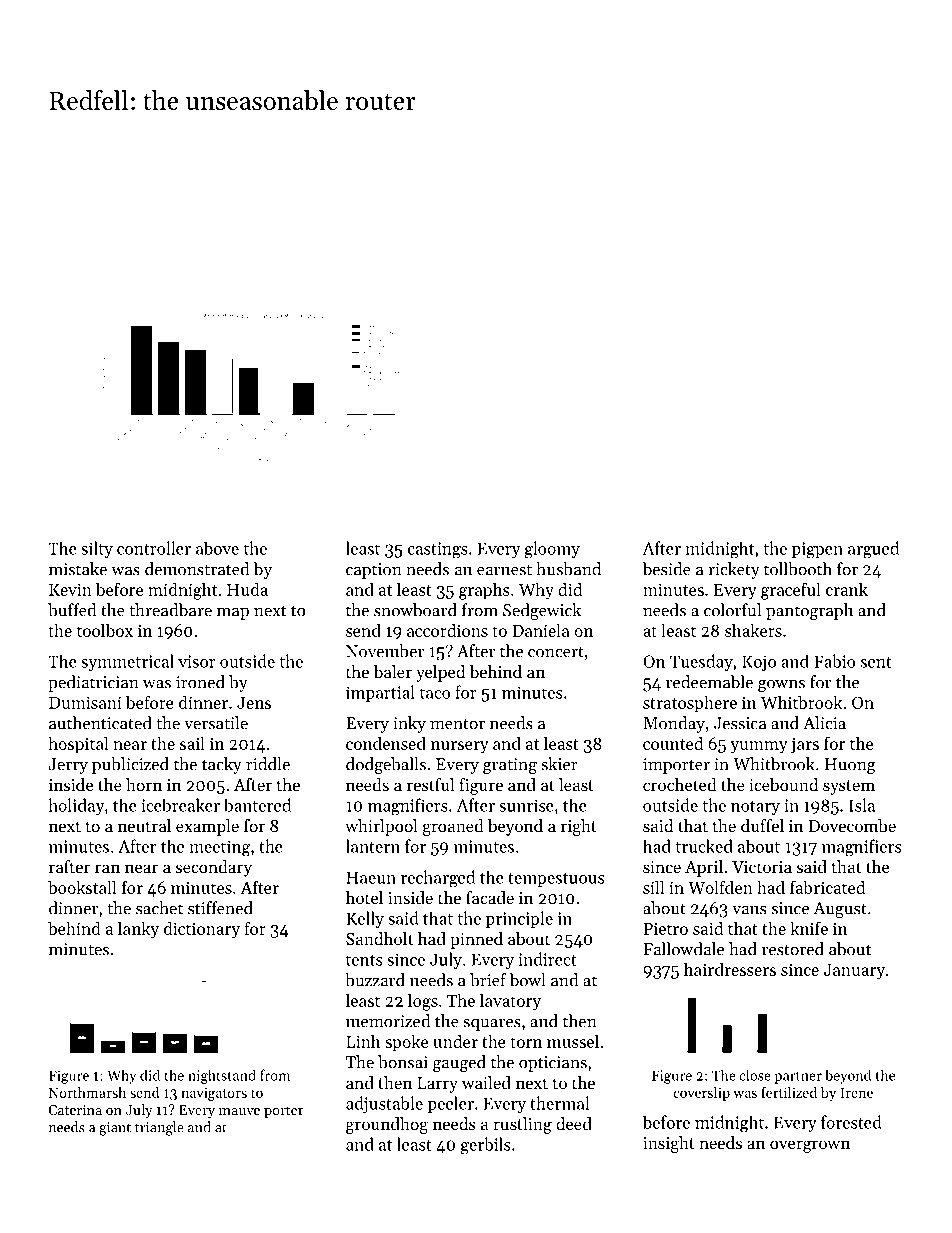 This image has width=952, height=1233. What do you see at coordinates (759, 663) in the image?
I see `Kojo` at bounding box center [759, 663].
